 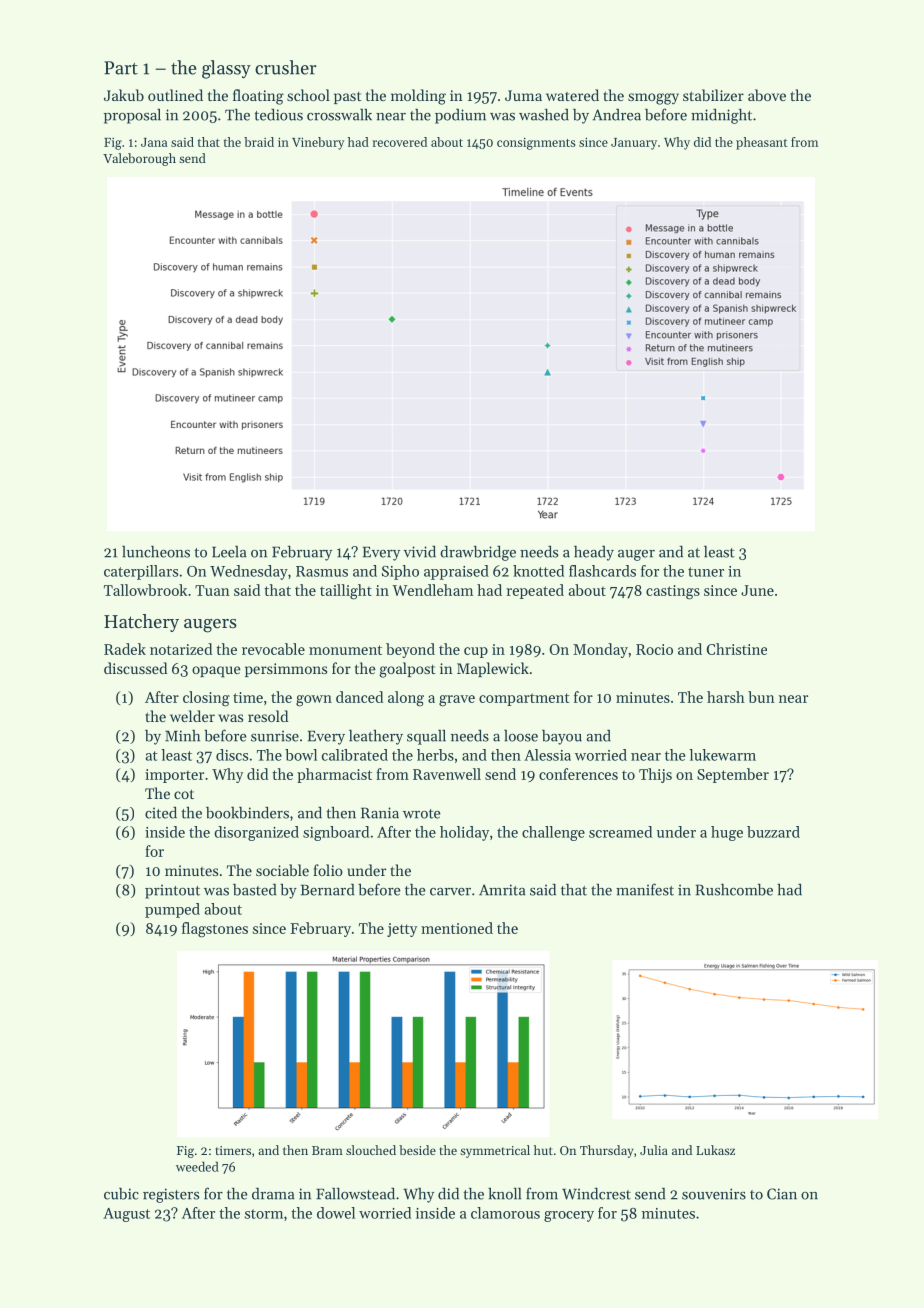 What do you see at coordinates (536, 144) in the document?
I see `consignments` at bounding box center [536, 144].
